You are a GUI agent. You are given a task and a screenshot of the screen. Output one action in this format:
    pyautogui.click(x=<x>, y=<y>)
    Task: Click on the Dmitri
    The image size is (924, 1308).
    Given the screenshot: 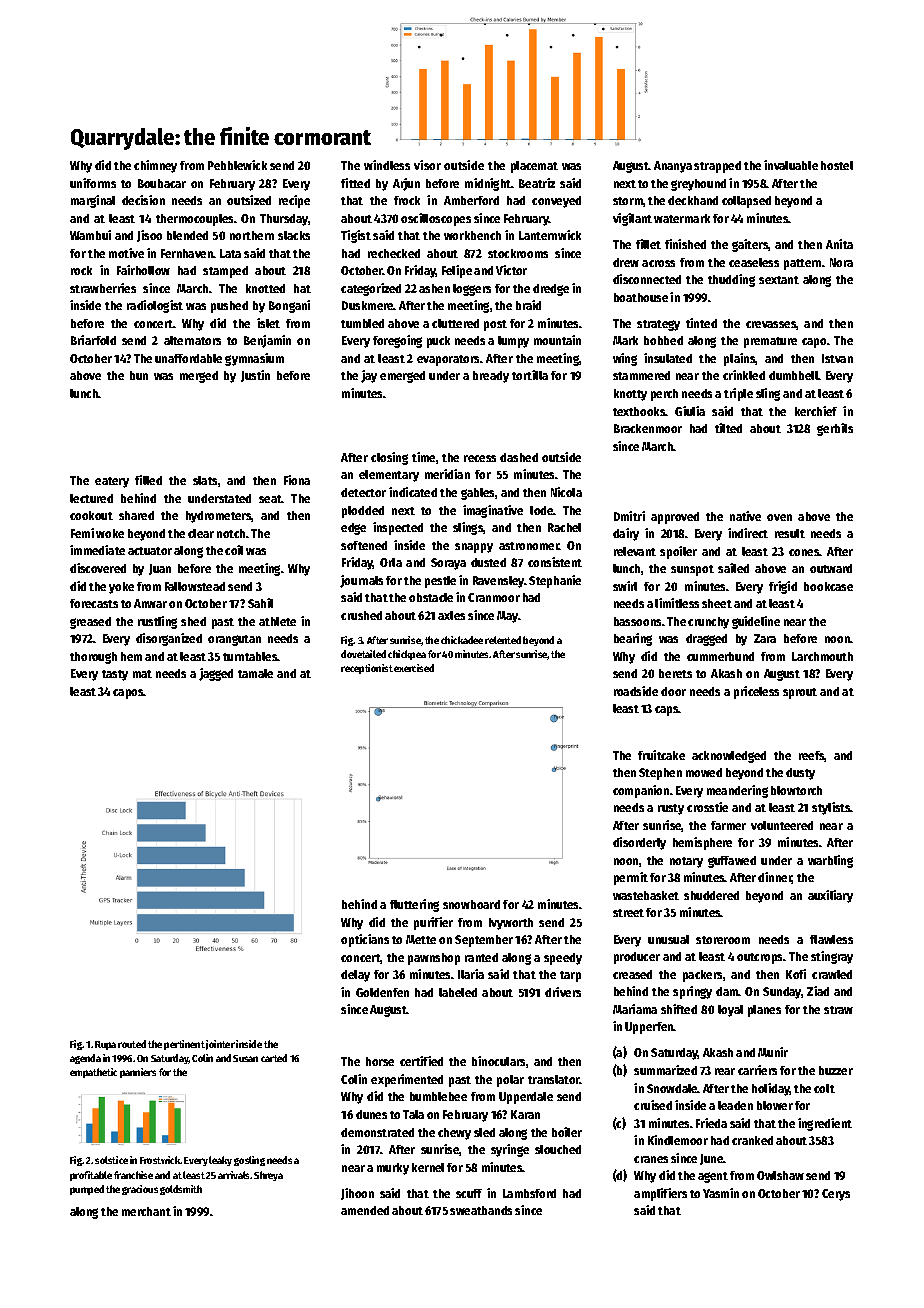 What is the action you would take?
    pyautogui.click(x=629, y=516)
